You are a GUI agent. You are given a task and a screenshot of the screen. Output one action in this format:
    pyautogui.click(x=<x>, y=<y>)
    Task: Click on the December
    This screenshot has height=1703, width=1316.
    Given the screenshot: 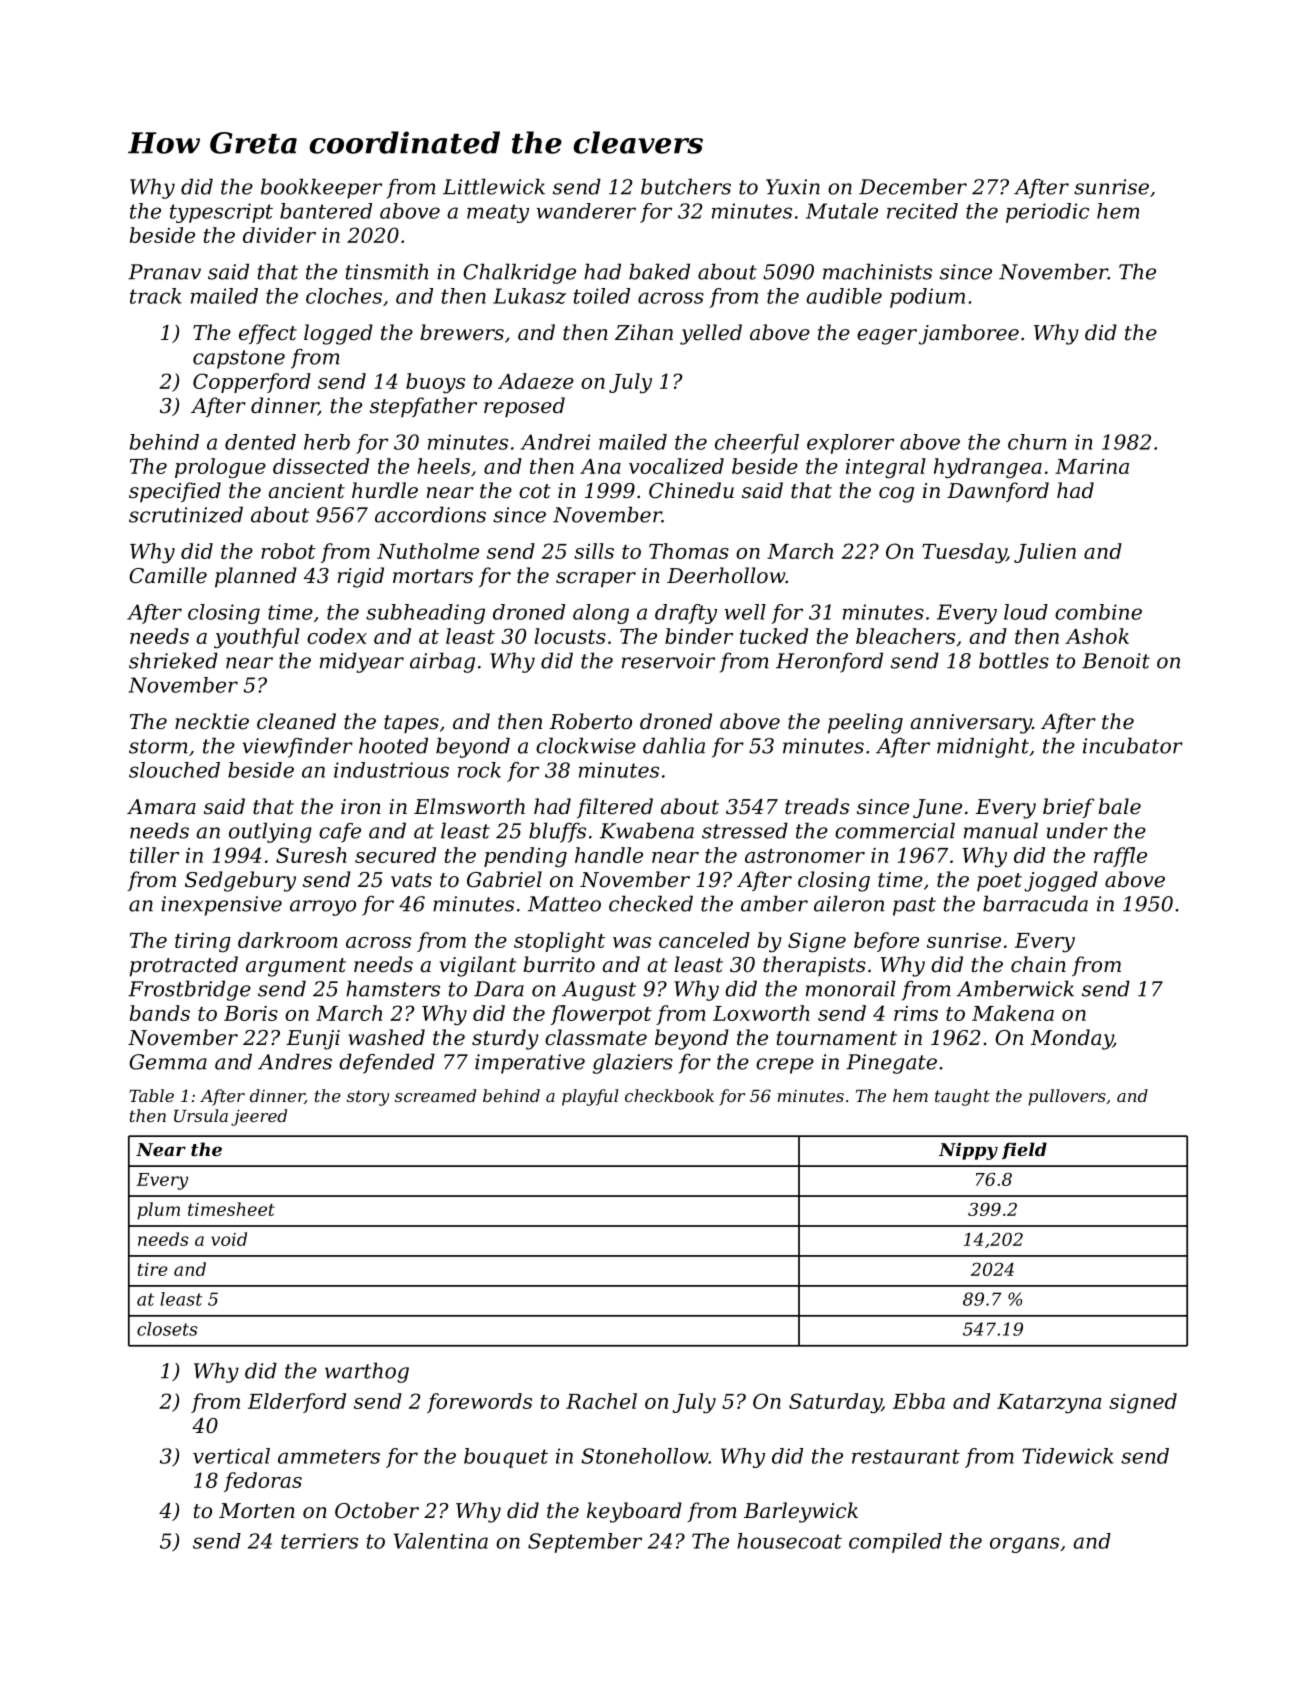 What is the action you would take?
    pyautogui.click(x=913, y=186)
